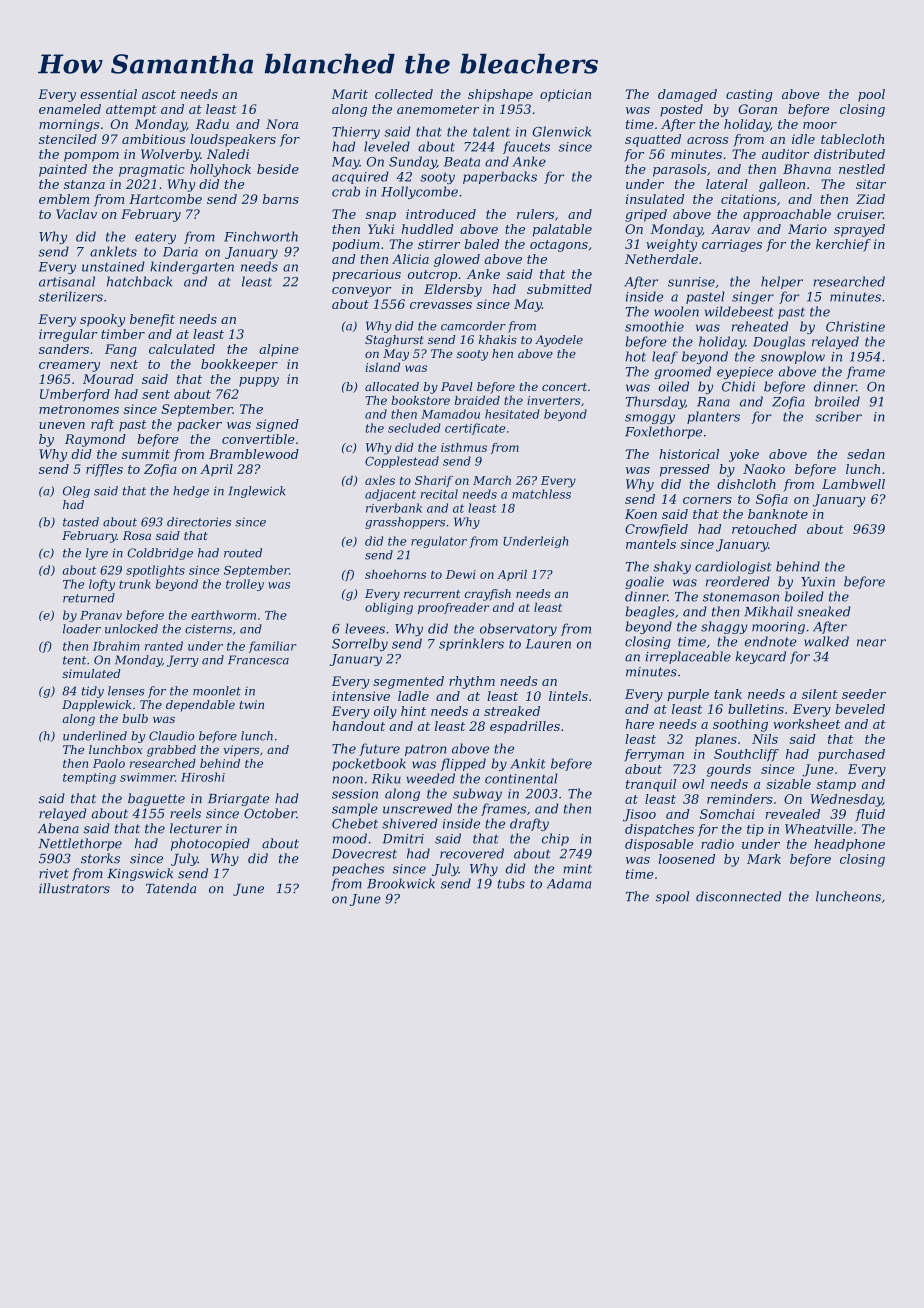 This screenshot has height=1308, width=924. What do you see at coordinates (852, 139) in the screenshot?
I see `tablecloth` at bounding box center [852, 139].
